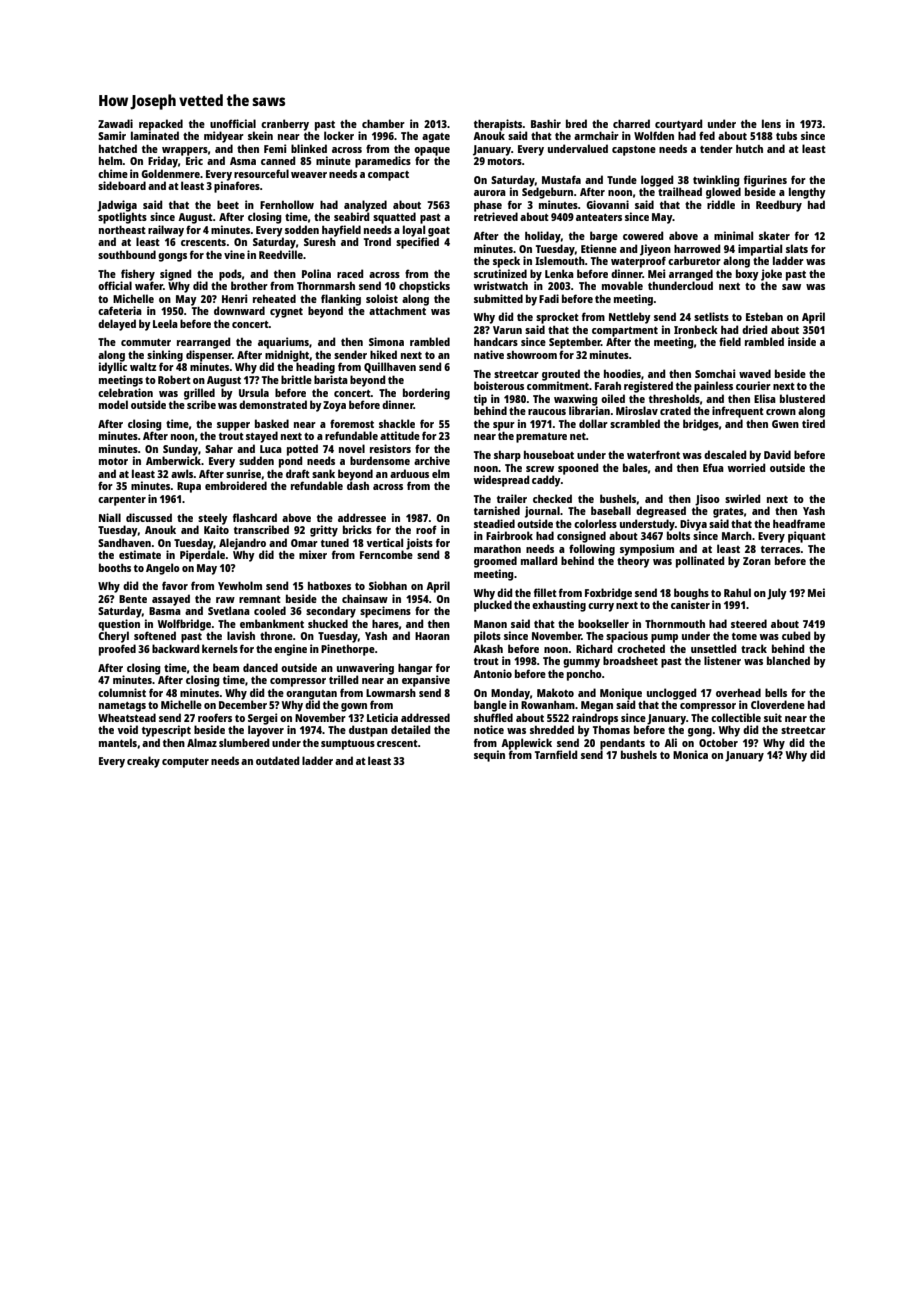 This screenshot has height=1308, width=924. Describe the element at coordinates (691, 594) in the screenshot. I see `boughs` at that location.
